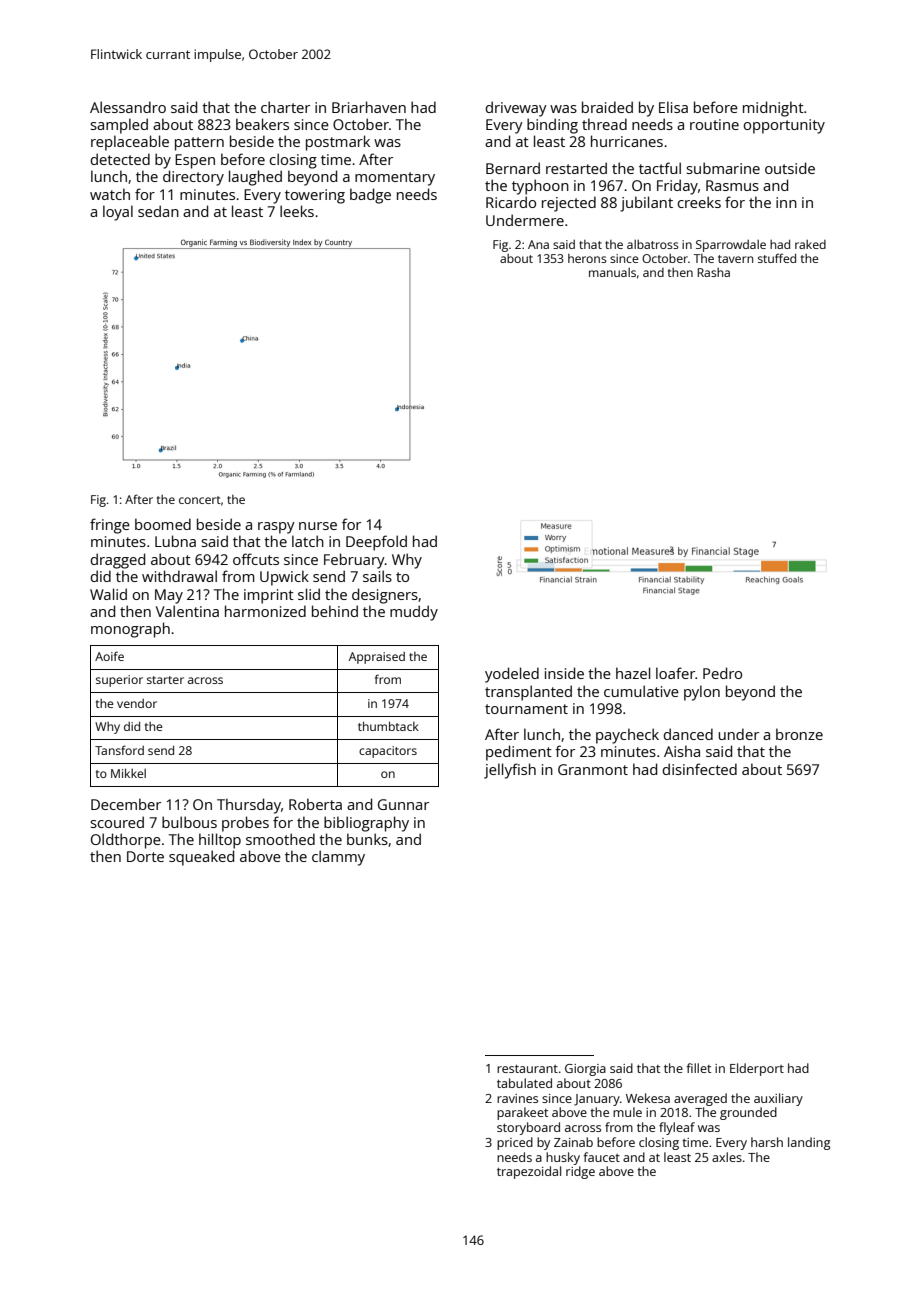 Image resolution: width=924 pixels, height=1314 pixels. What do you see at coordinates (414, 613) in the page?
I see `muddy` at bounding box center [414, 613].
